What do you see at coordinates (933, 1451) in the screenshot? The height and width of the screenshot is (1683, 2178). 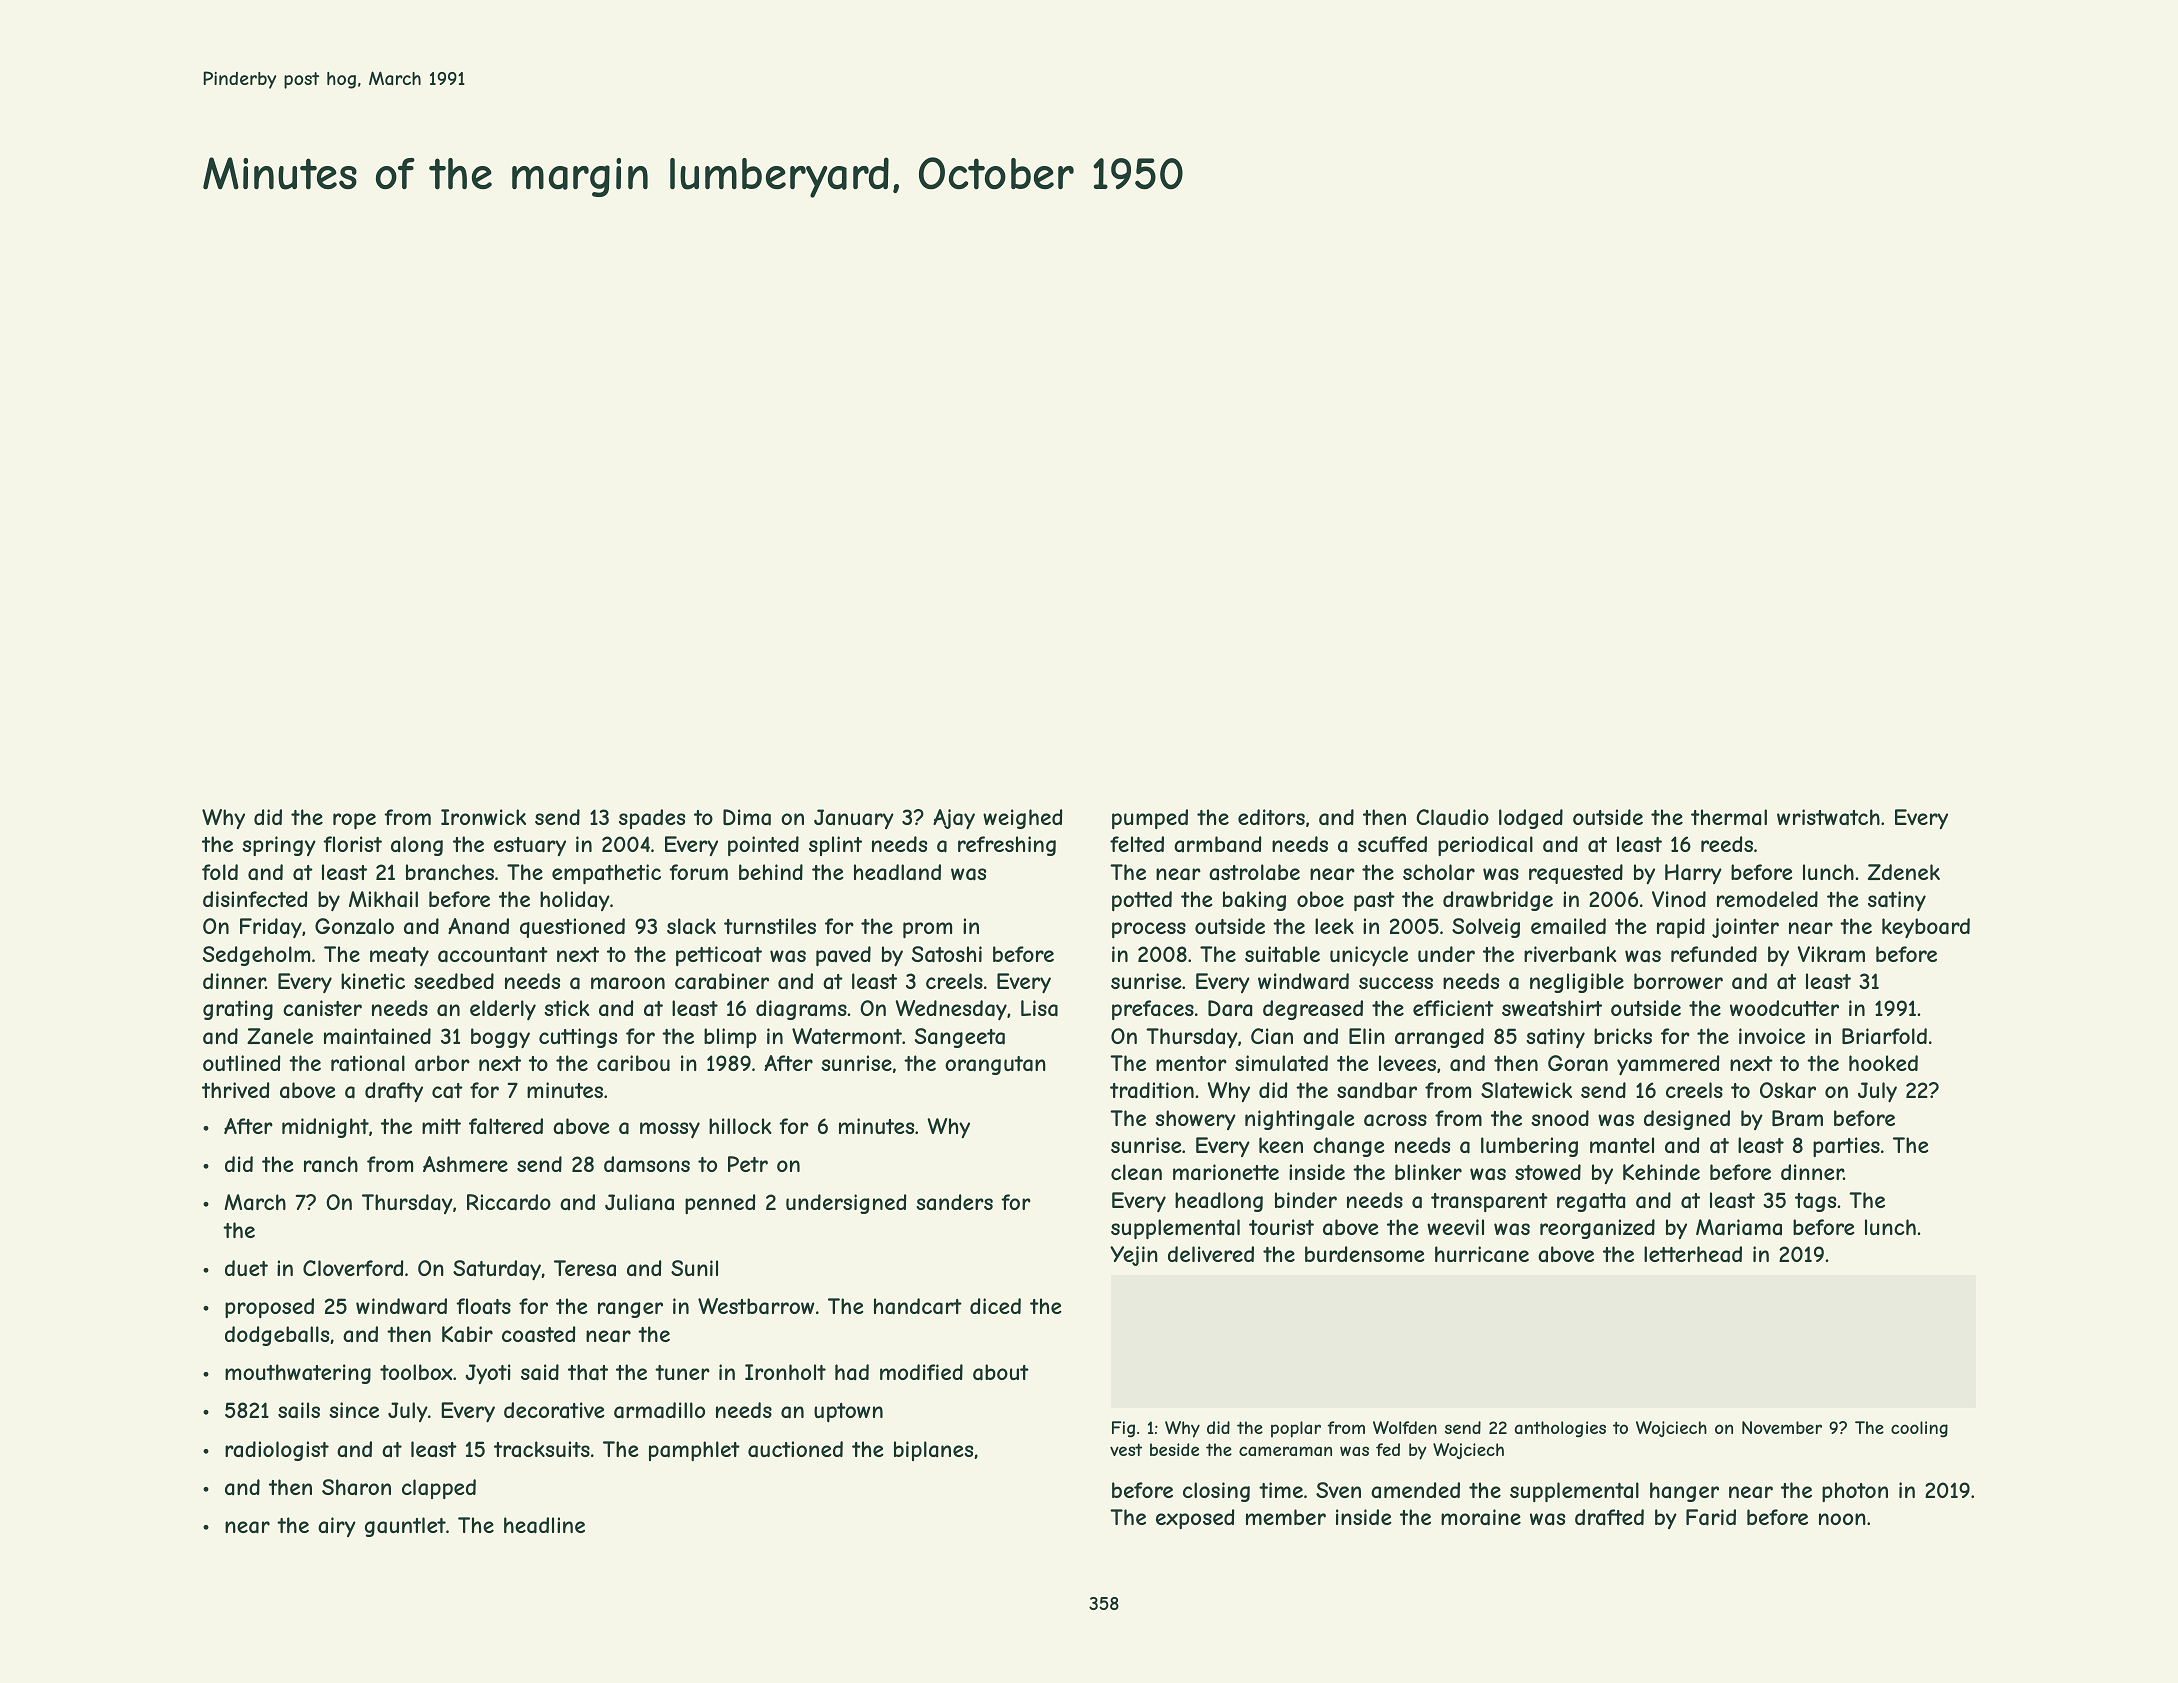 I see `biplanes` at bounding box center [933, 1451].
